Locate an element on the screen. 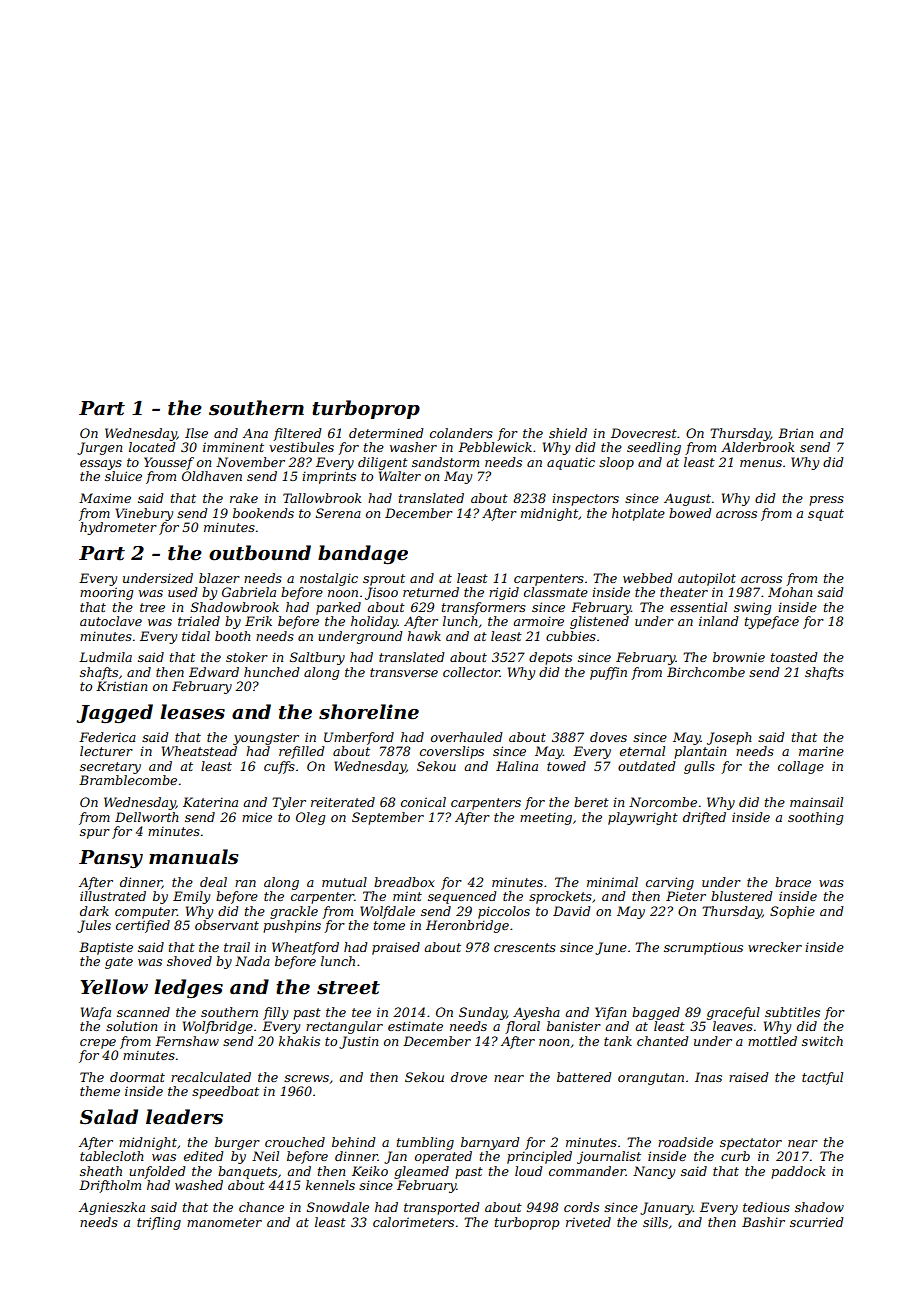  coverslips is located at coordinates (452, 752).
